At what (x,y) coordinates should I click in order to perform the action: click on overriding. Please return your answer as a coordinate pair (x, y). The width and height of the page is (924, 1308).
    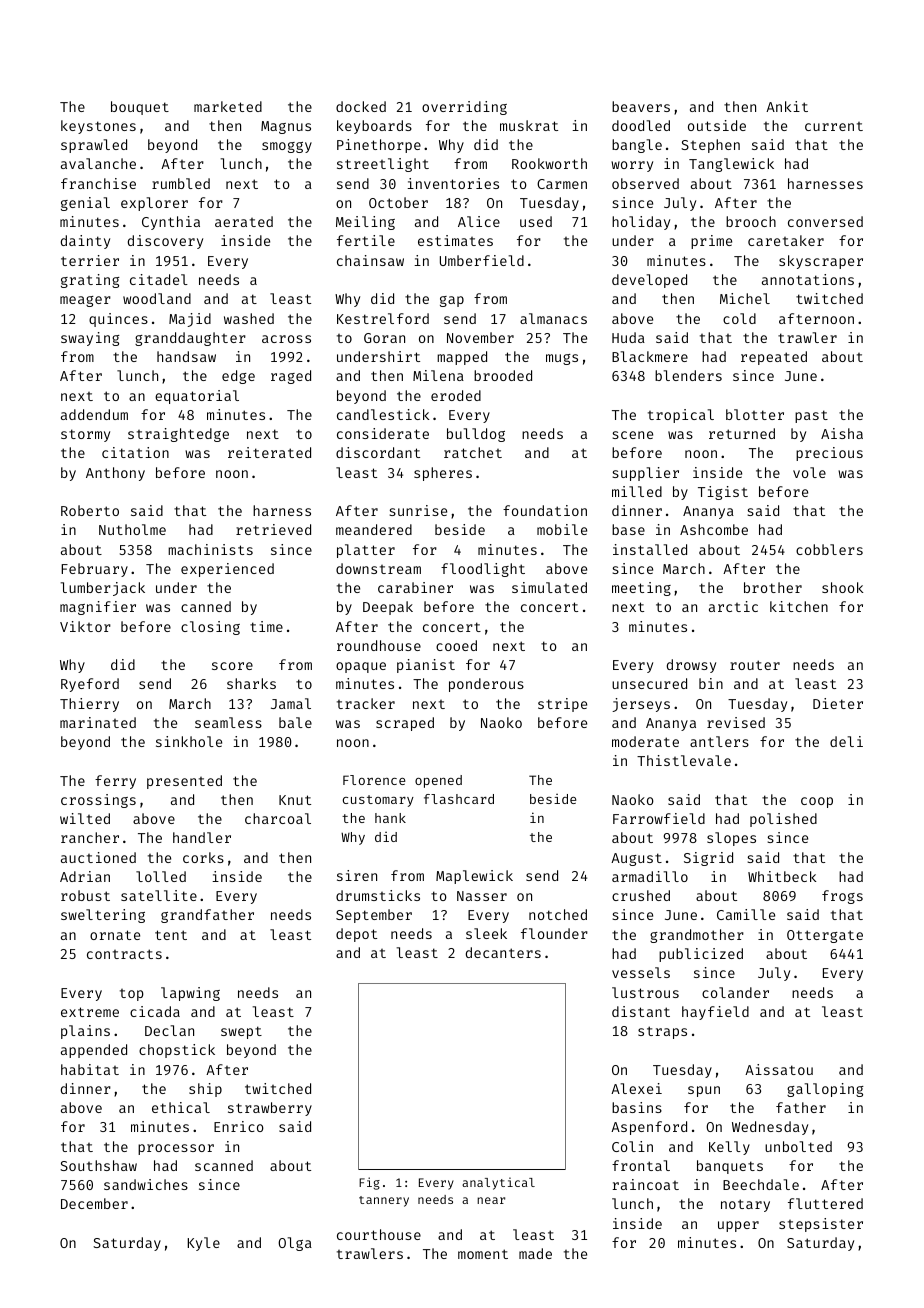
    Looking at the image, I should click on (464, 108).
